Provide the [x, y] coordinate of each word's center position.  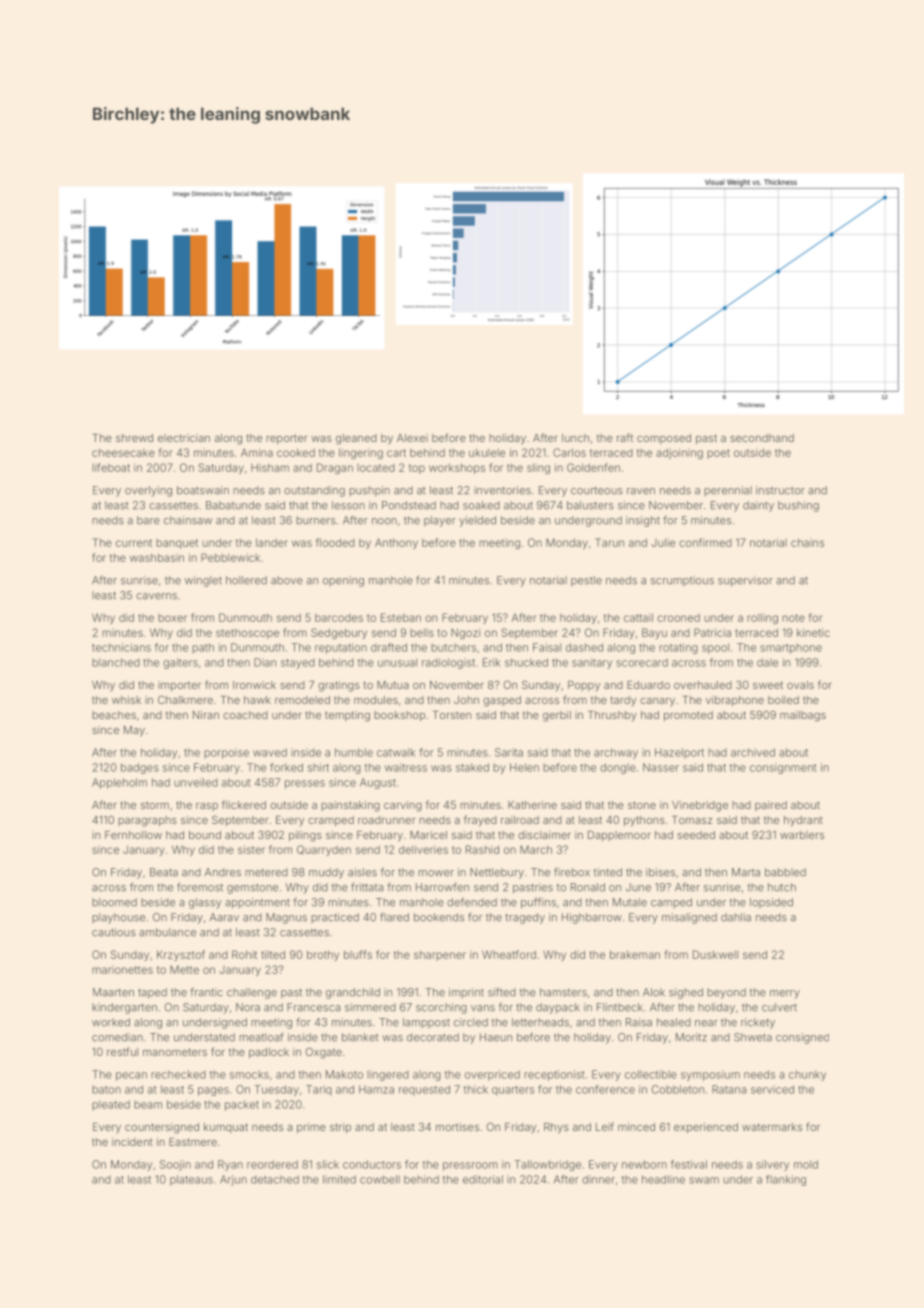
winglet [203, 581]
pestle [586, 581]
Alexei [412, 438]
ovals [800, 685]
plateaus [191, 1180]
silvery [772, 1165]
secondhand [762, 438]
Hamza [376, 1089]
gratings [339, 686]
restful [122, 1051]
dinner [598, 1179]
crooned [678, 617]
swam [704, 1180]
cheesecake [123, 452]
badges [140, 768]
